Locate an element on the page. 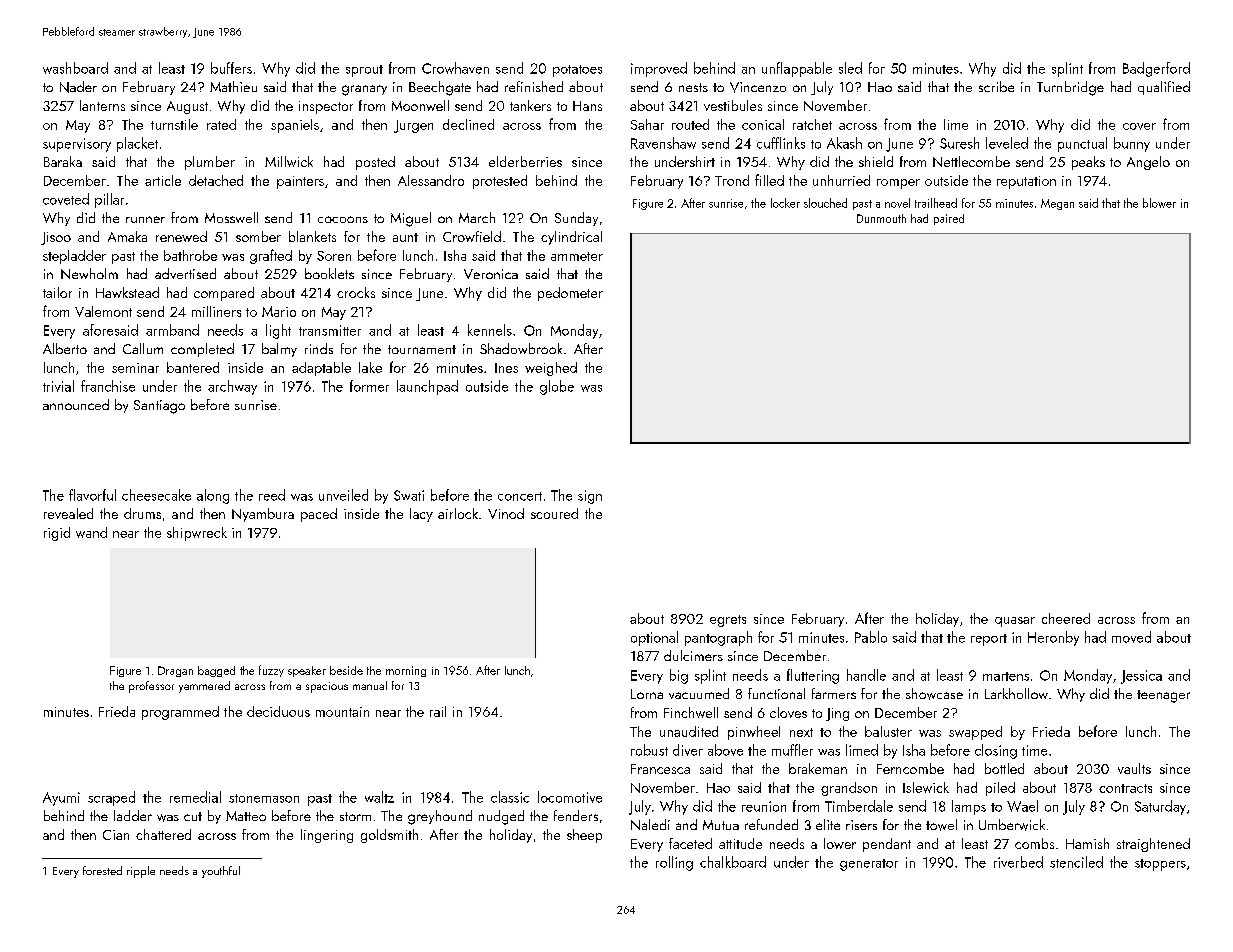  sign is located at coordinates (590, 497).
